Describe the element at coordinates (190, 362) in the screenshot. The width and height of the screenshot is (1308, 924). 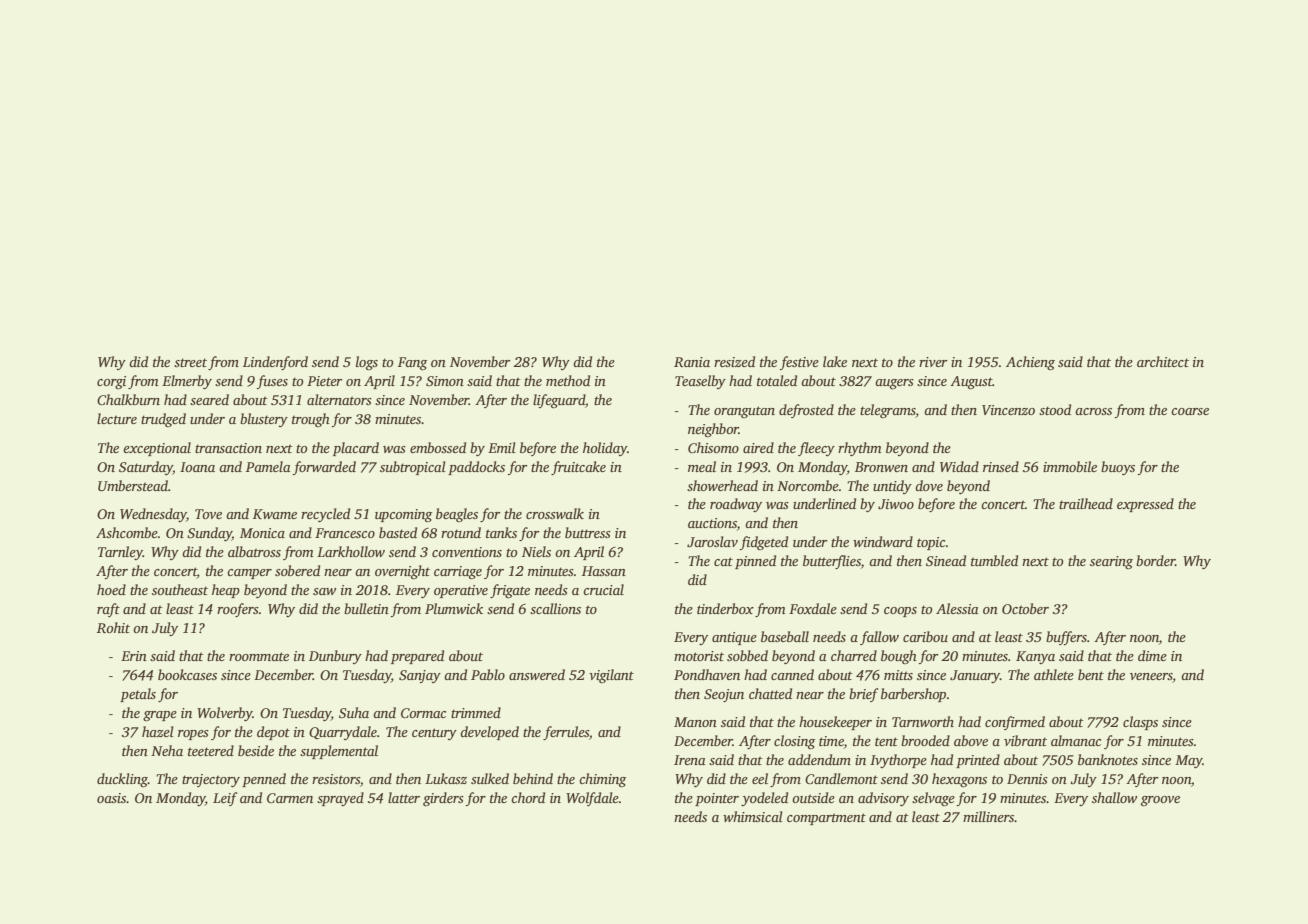
I see `street` at that location.
